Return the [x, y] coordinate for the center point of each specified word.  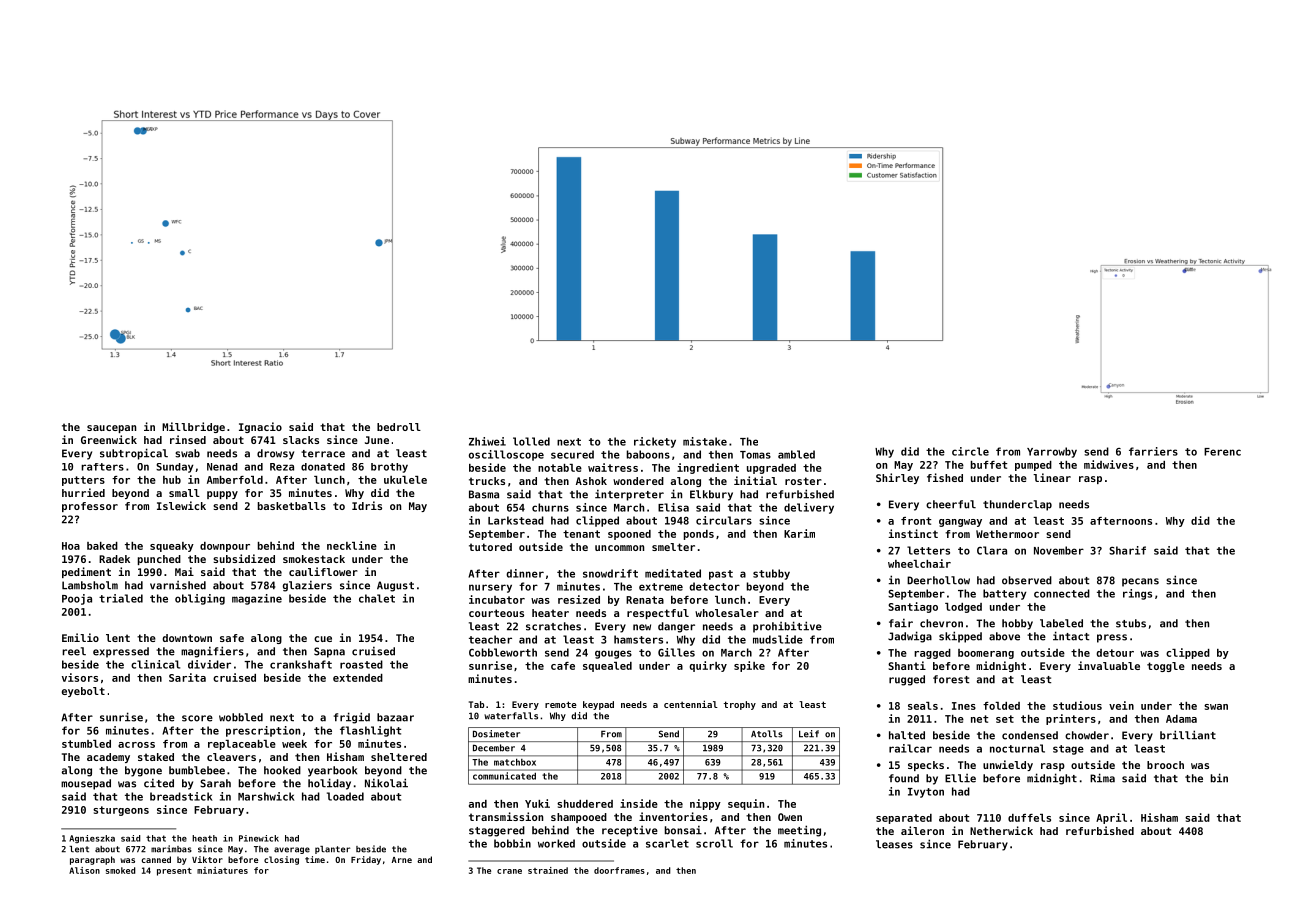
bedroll [399, 427]
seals [923, 706]
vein [1121, 705]
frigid [352, 718]
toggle [1166, 667]
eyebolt [83, 692]
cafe [563, 666]
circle [970, 451]
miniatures [222, 870]
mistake [705, 441]
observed [1027, 580]
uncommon [619, 548]
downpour [225, 547]
